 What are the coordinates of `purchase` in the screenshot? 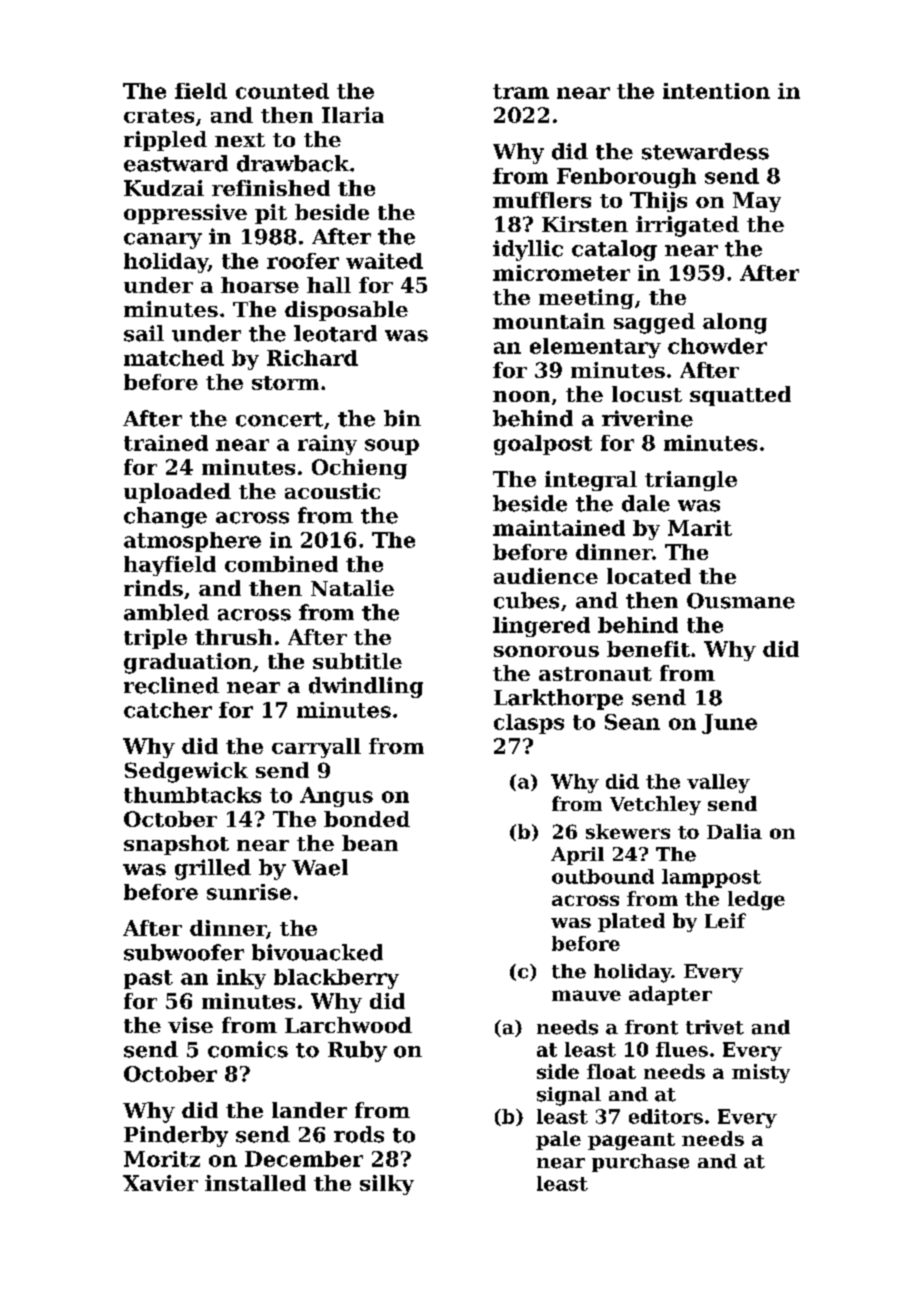 It's located at (640, 1163).
